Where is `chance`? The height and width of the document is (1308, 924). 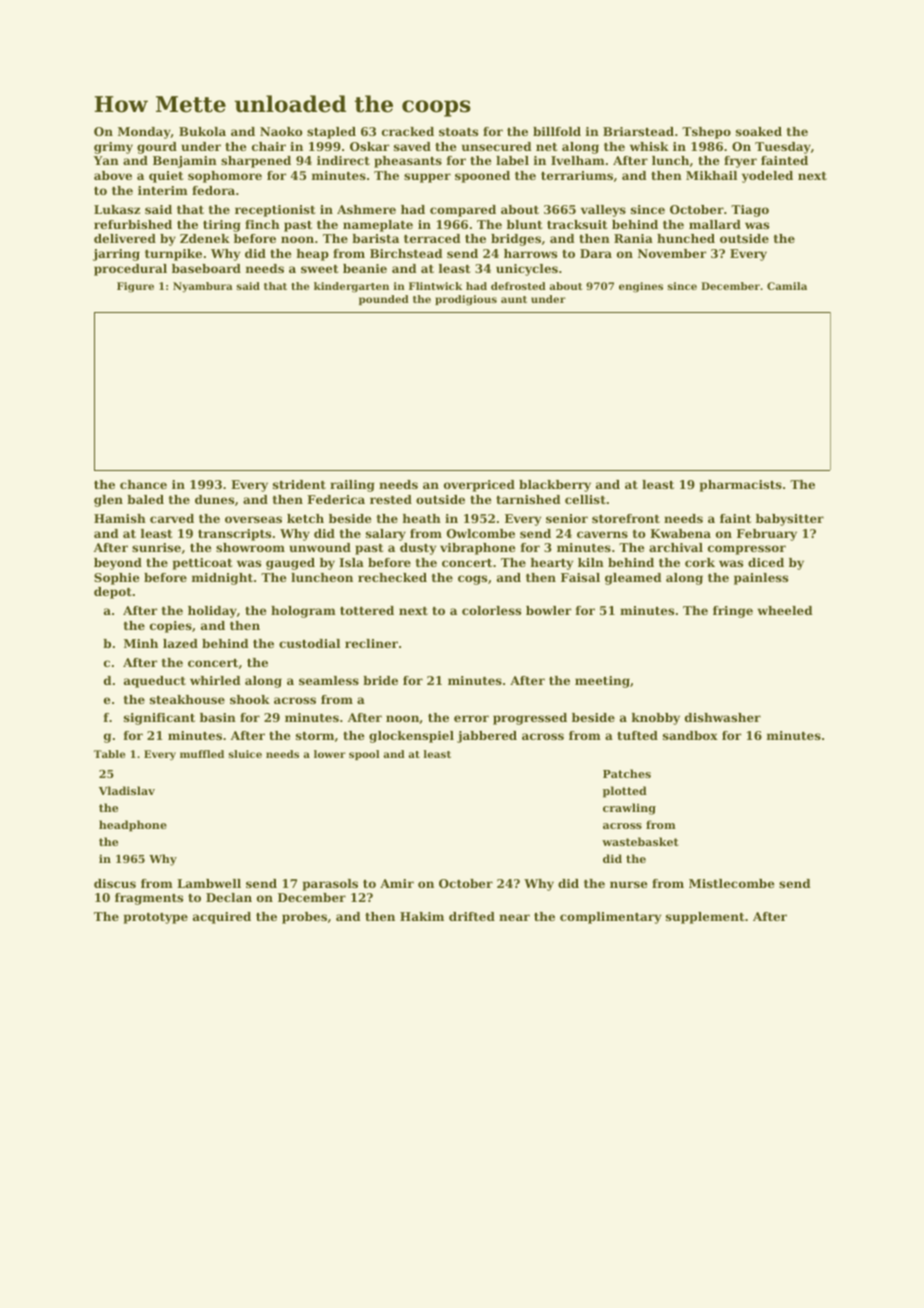
chance is located at coordinates (143, 484).
